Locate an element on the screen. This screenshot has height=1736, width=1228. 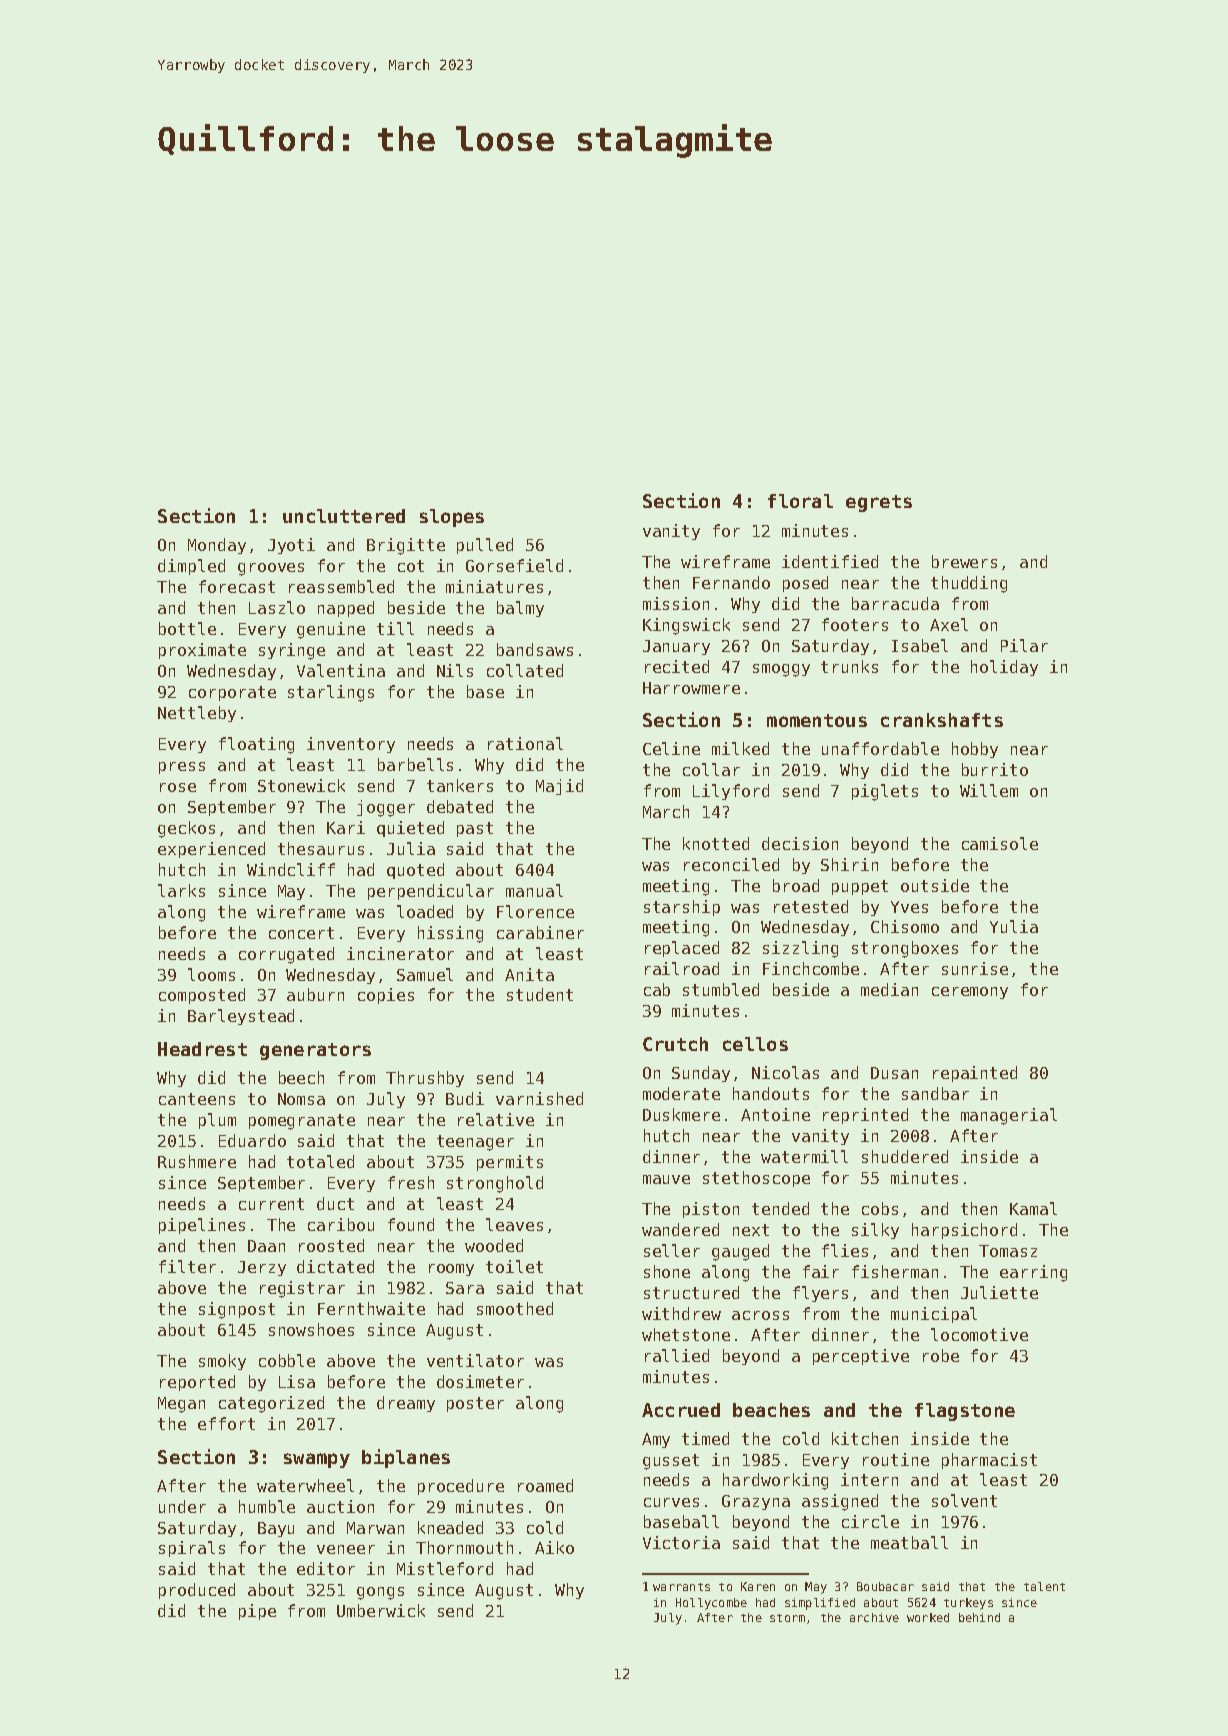
uncluttered is located at coordinates (344, 516).
